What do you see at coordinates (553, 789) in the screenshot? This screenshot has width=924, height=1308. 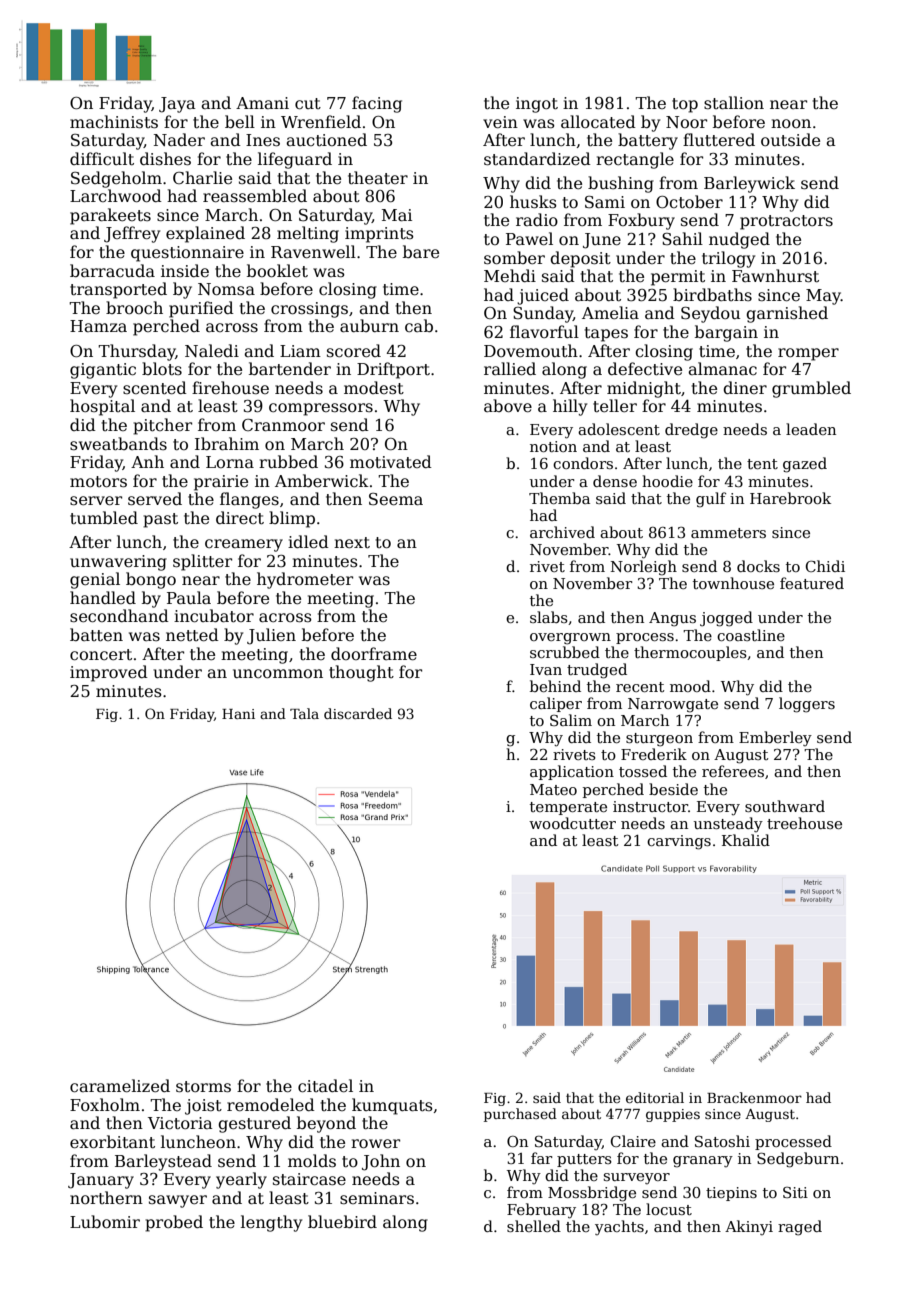 I see `Mateo` at bounding box center [553, 789].
